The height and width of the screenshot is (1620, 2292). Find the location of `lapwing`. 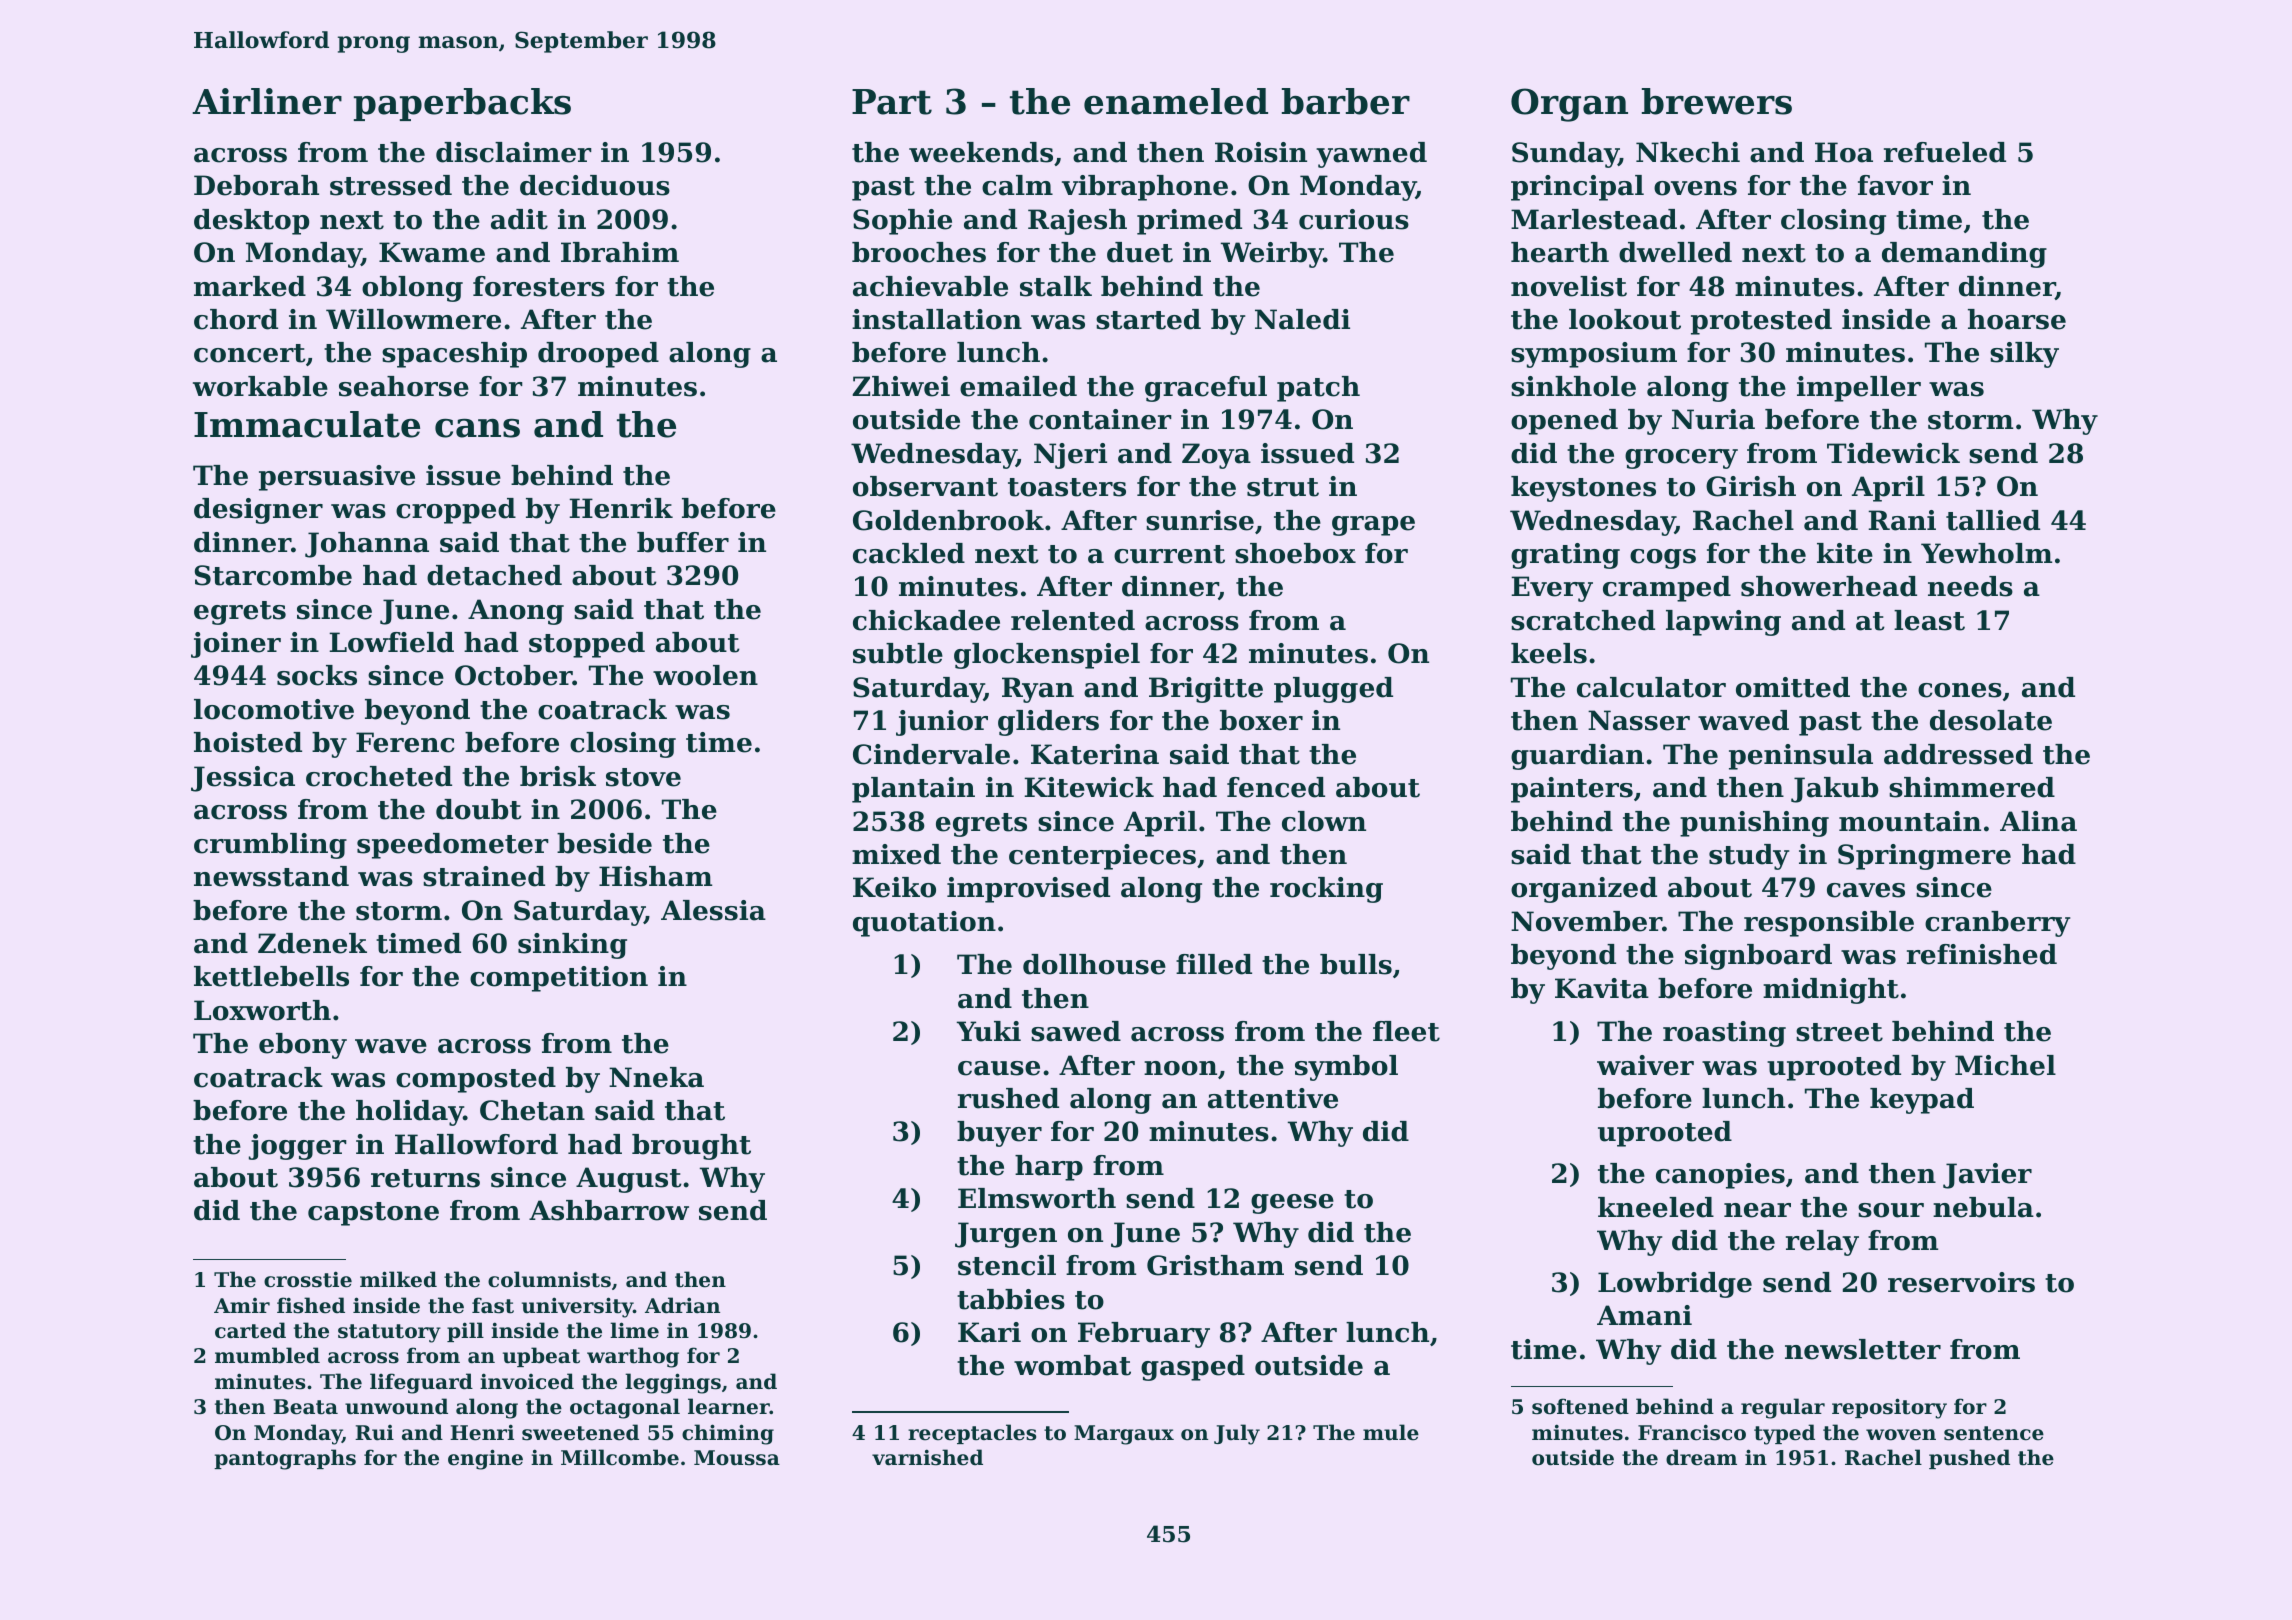

lapwing is located at coordinates (1723, 623).
